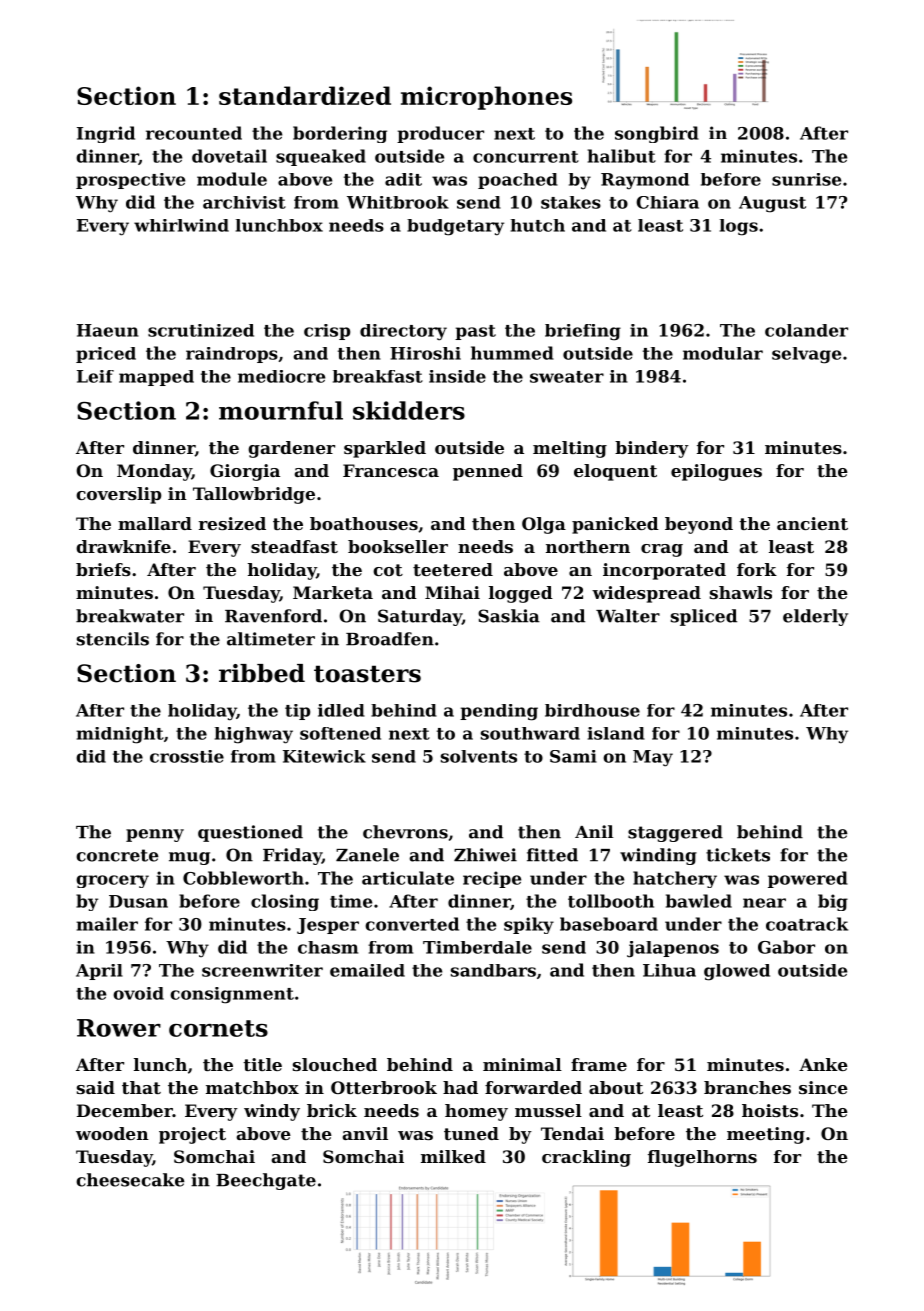 The height and width of the document is (1311, 924). I want to click on microphones, so click(486, 98).
